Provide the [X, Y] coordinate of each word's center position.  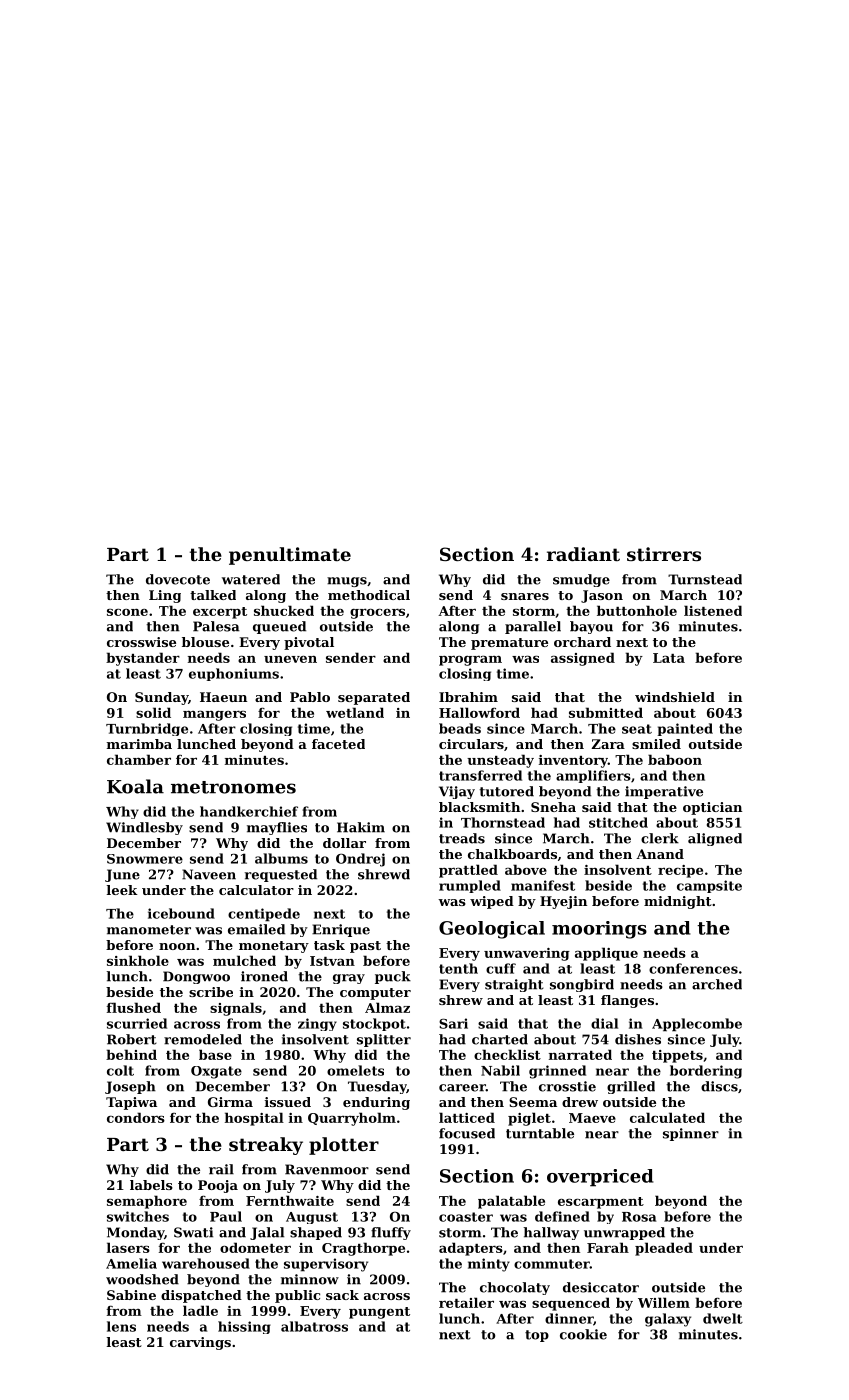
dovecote [178, 579]
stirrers [664, 554]
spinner [691, 1134]
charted [500, 1039]
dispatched [201, 1296]
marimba [139, 744]
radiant [583, 554]
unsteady [500, 761]
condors [136, 1117]
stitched [618, 822]
